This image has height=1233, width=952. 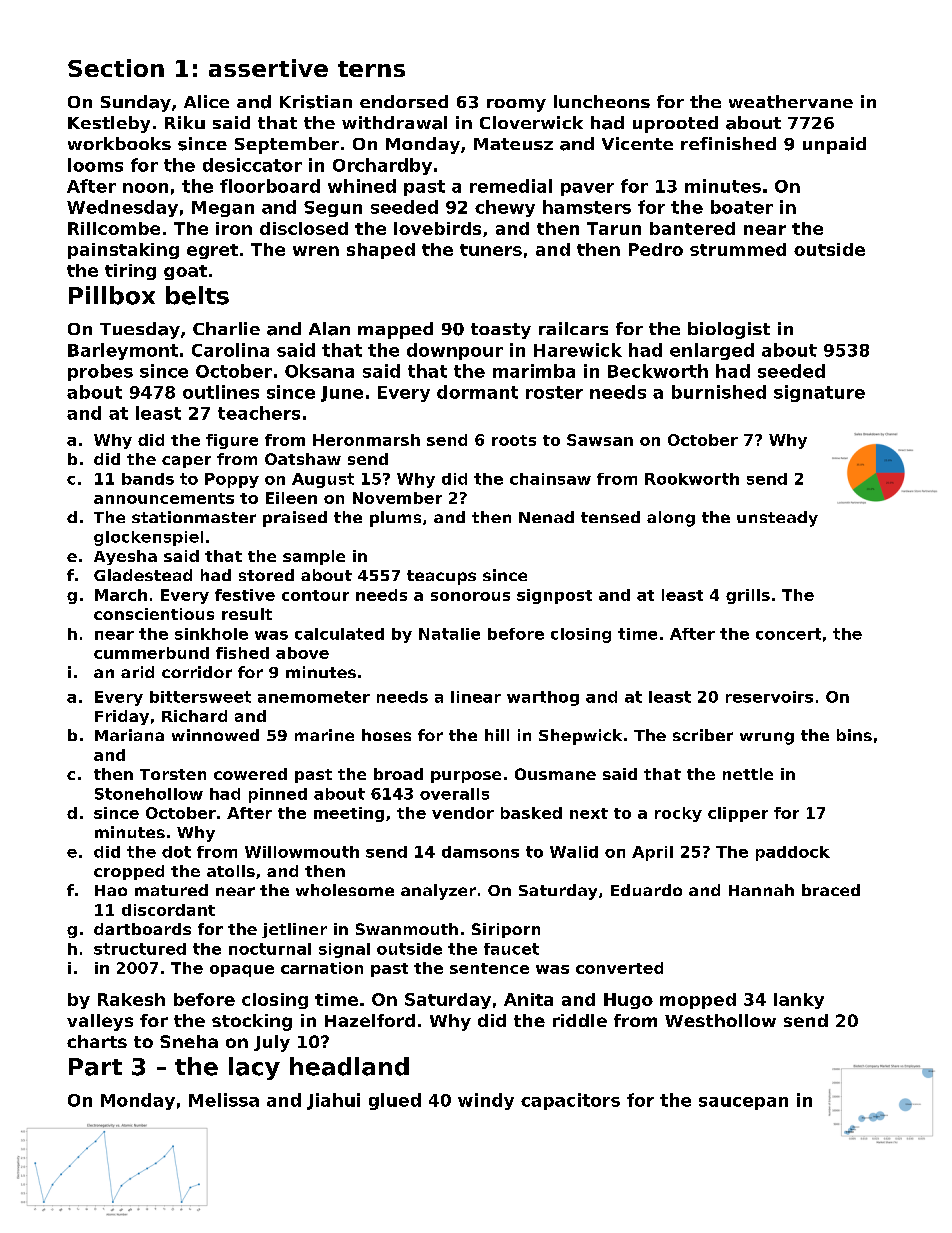 I want to click on valleys, so click(x=100, y=1022).
